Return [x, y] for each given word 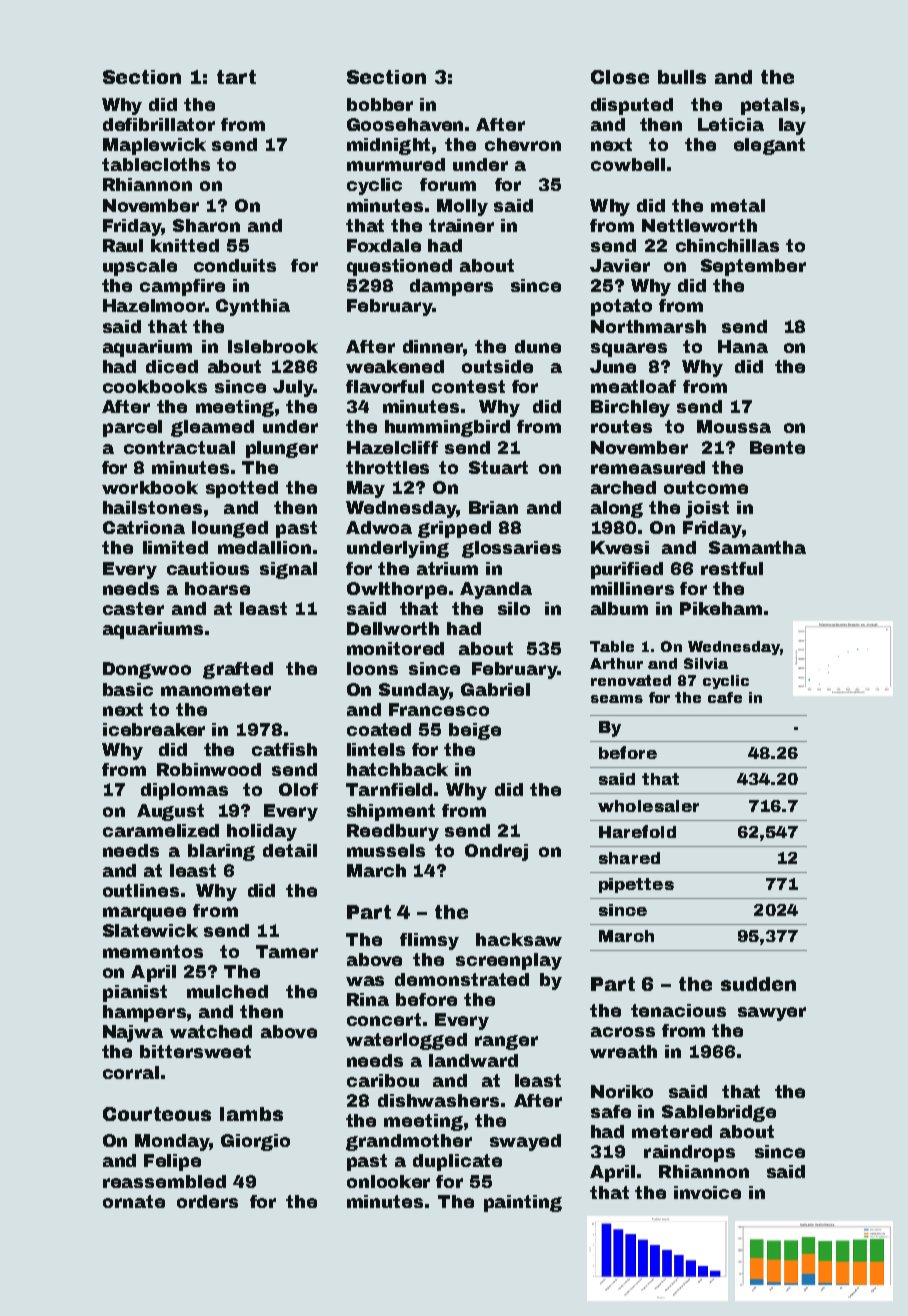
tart [236, 77]
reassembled [164, 1181]
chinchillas [727, 245]
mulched [227, 991]
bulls [682, 77]
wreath [623, 1051]
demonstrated [462, 979]
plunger [282, 449]
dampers [451, 287]
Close [620, 77]
